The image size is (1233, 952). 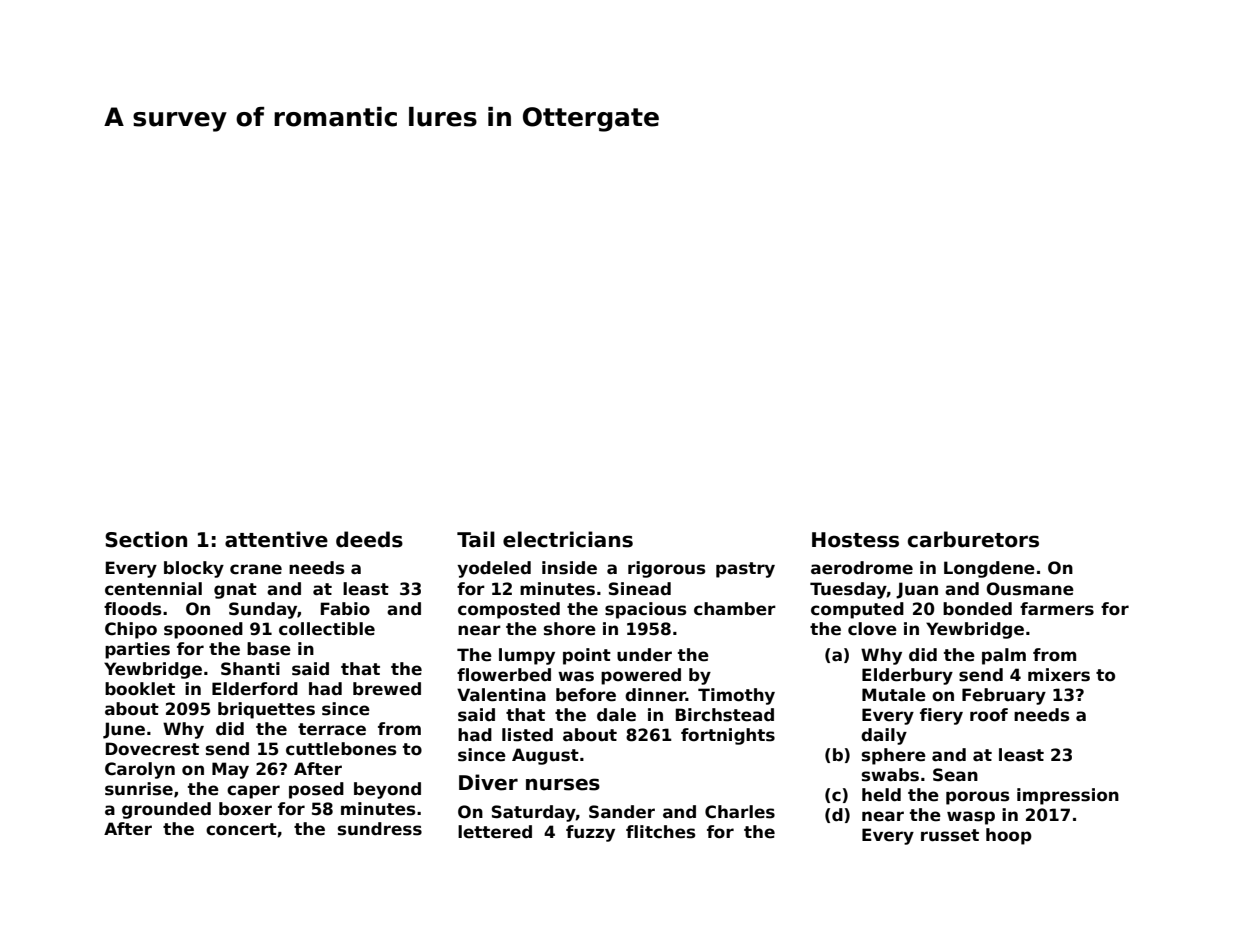 I want to click on chamber, so click(x=735, y=609).
